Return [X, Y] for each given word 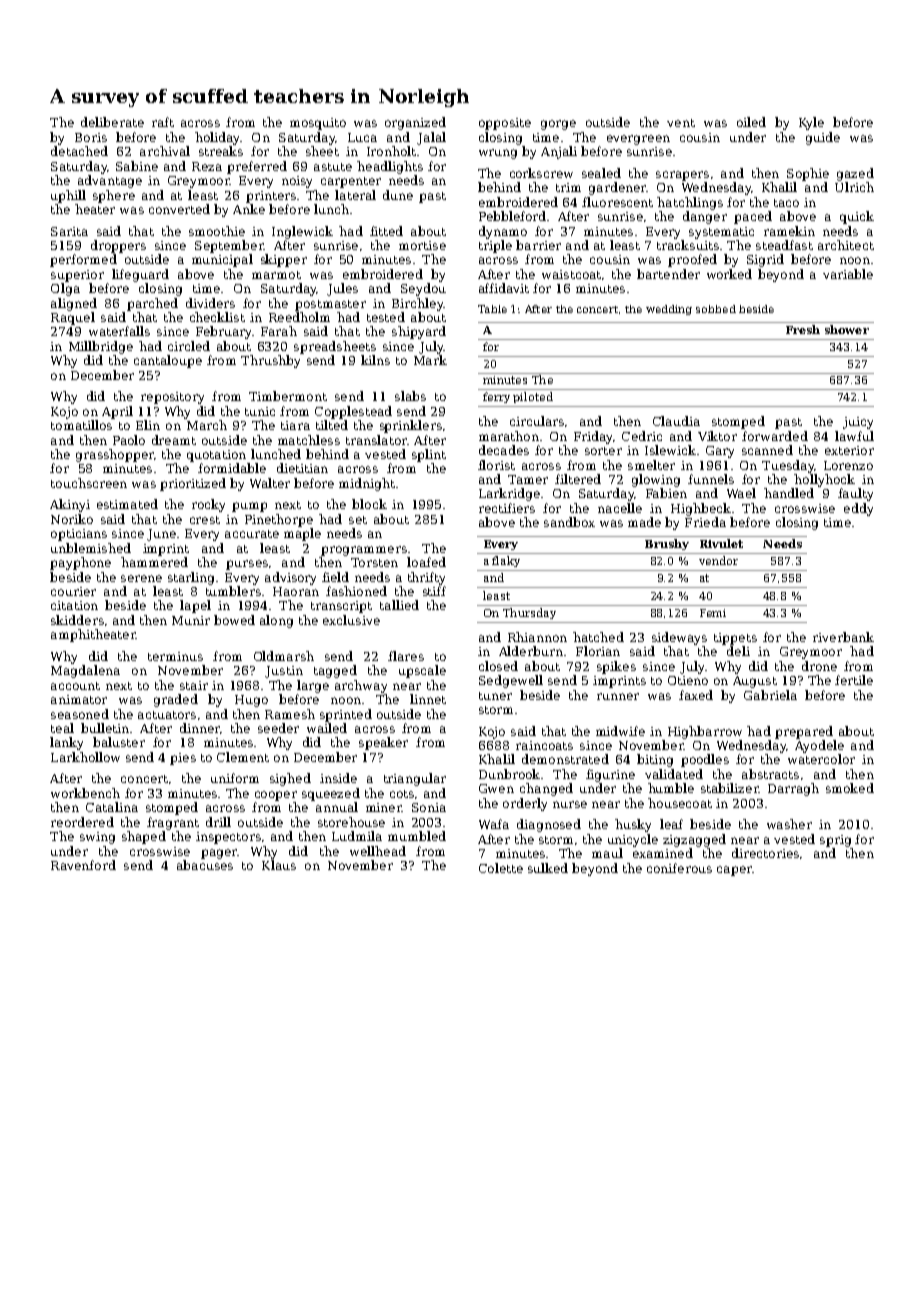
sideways [679, 638]
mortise [422, 245]
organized [415, 123]
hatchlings [690, 203]
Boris [91, 137]
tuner [495, 696]
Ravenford [83, 865]
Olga [65, 289]
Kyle [811, 123]
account [75, 686]
